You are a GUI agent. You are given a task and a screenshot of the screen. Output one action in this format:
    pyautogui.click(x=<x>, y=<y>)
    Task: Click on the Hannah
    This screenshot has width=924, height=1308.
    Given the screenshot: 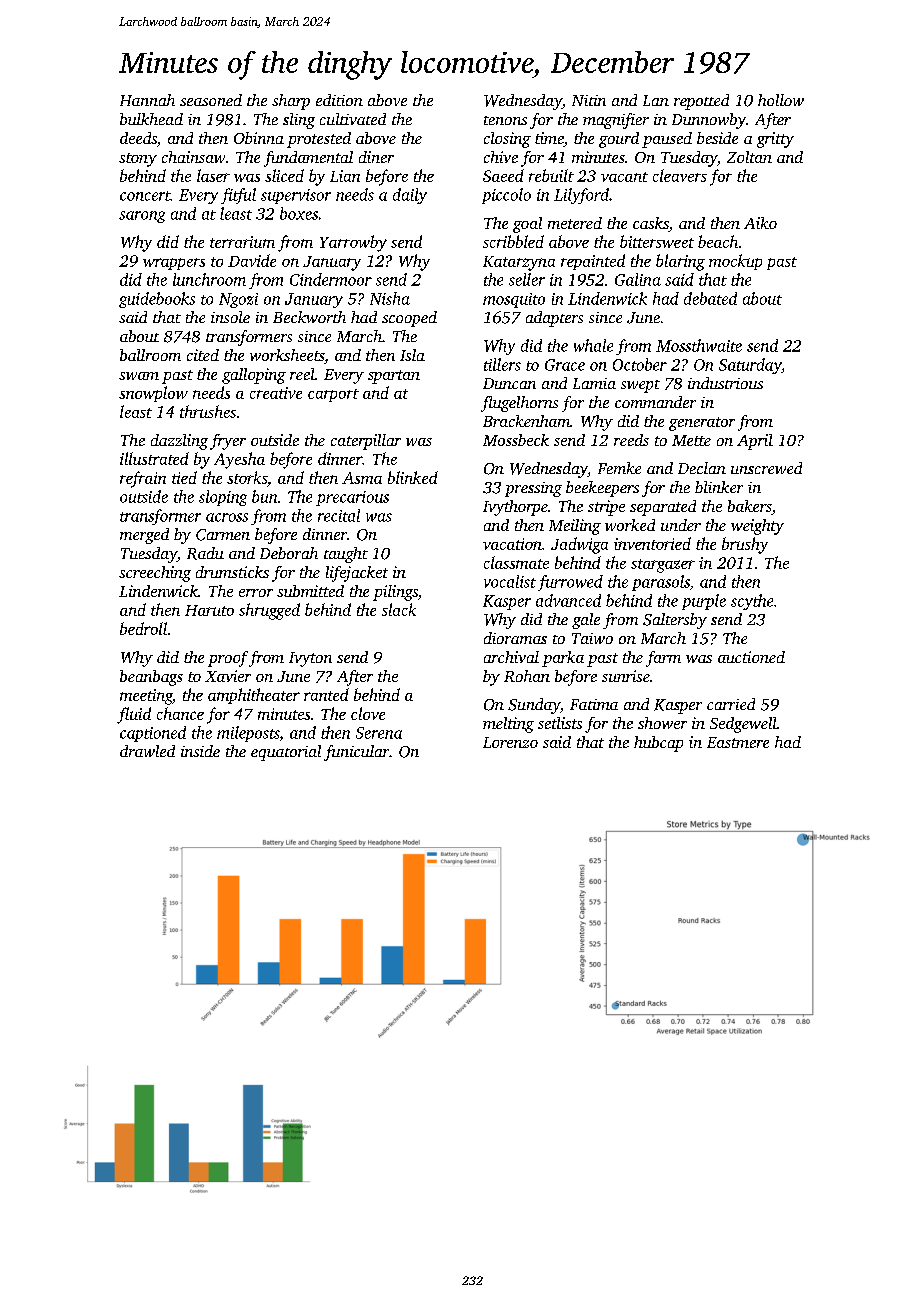 What is the action you would take?
    pyautogui.click(x=147, y=100)
